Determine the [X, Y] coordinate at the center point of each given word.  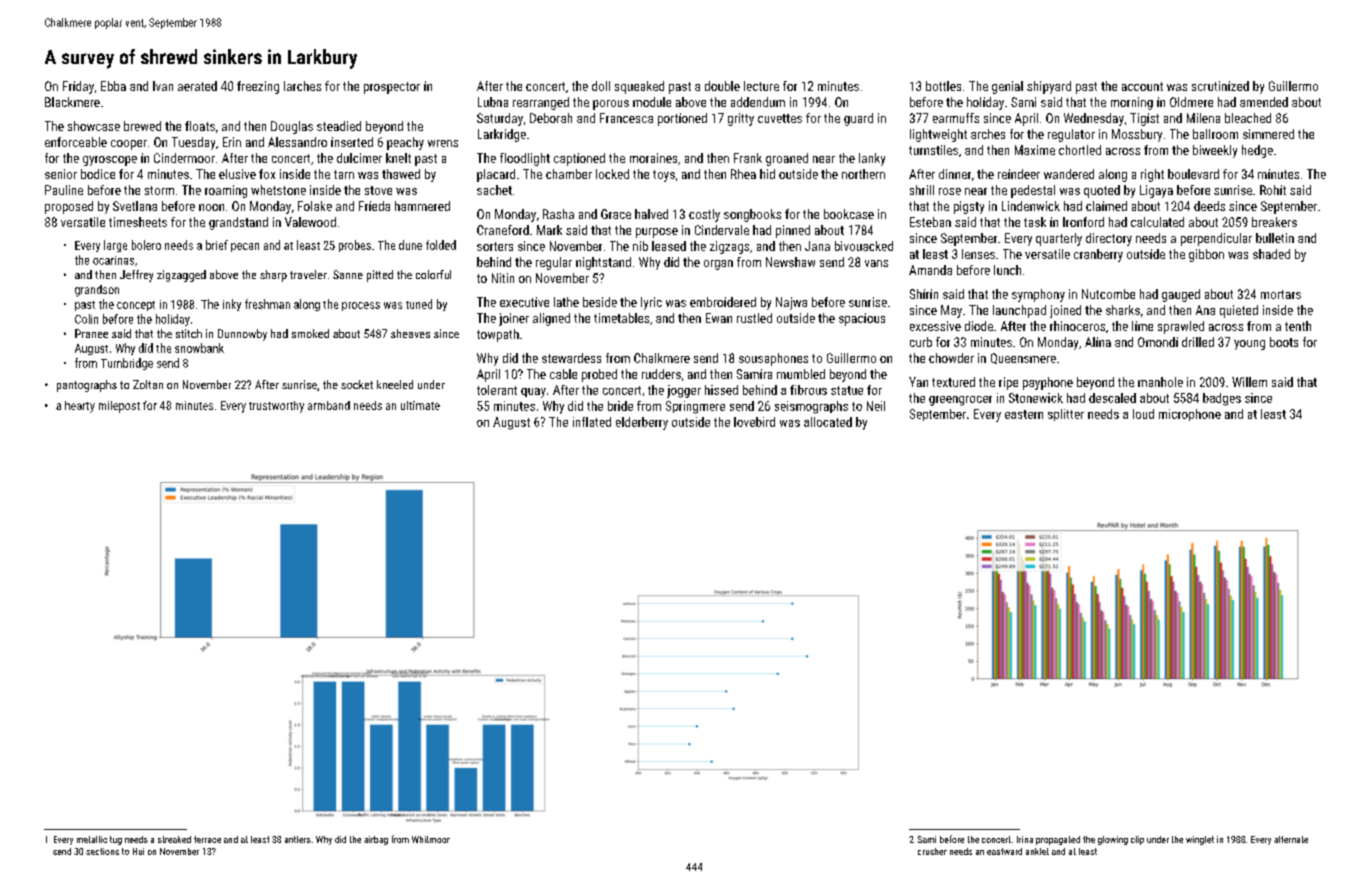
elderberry [642, 423]
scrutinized [1220, 86]
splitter [1066, 415]
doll [601, 86]
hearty [80, 407]
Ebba [113, 86]
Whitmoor [431, 839]
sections [102, 851]
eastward [1004, 851]
